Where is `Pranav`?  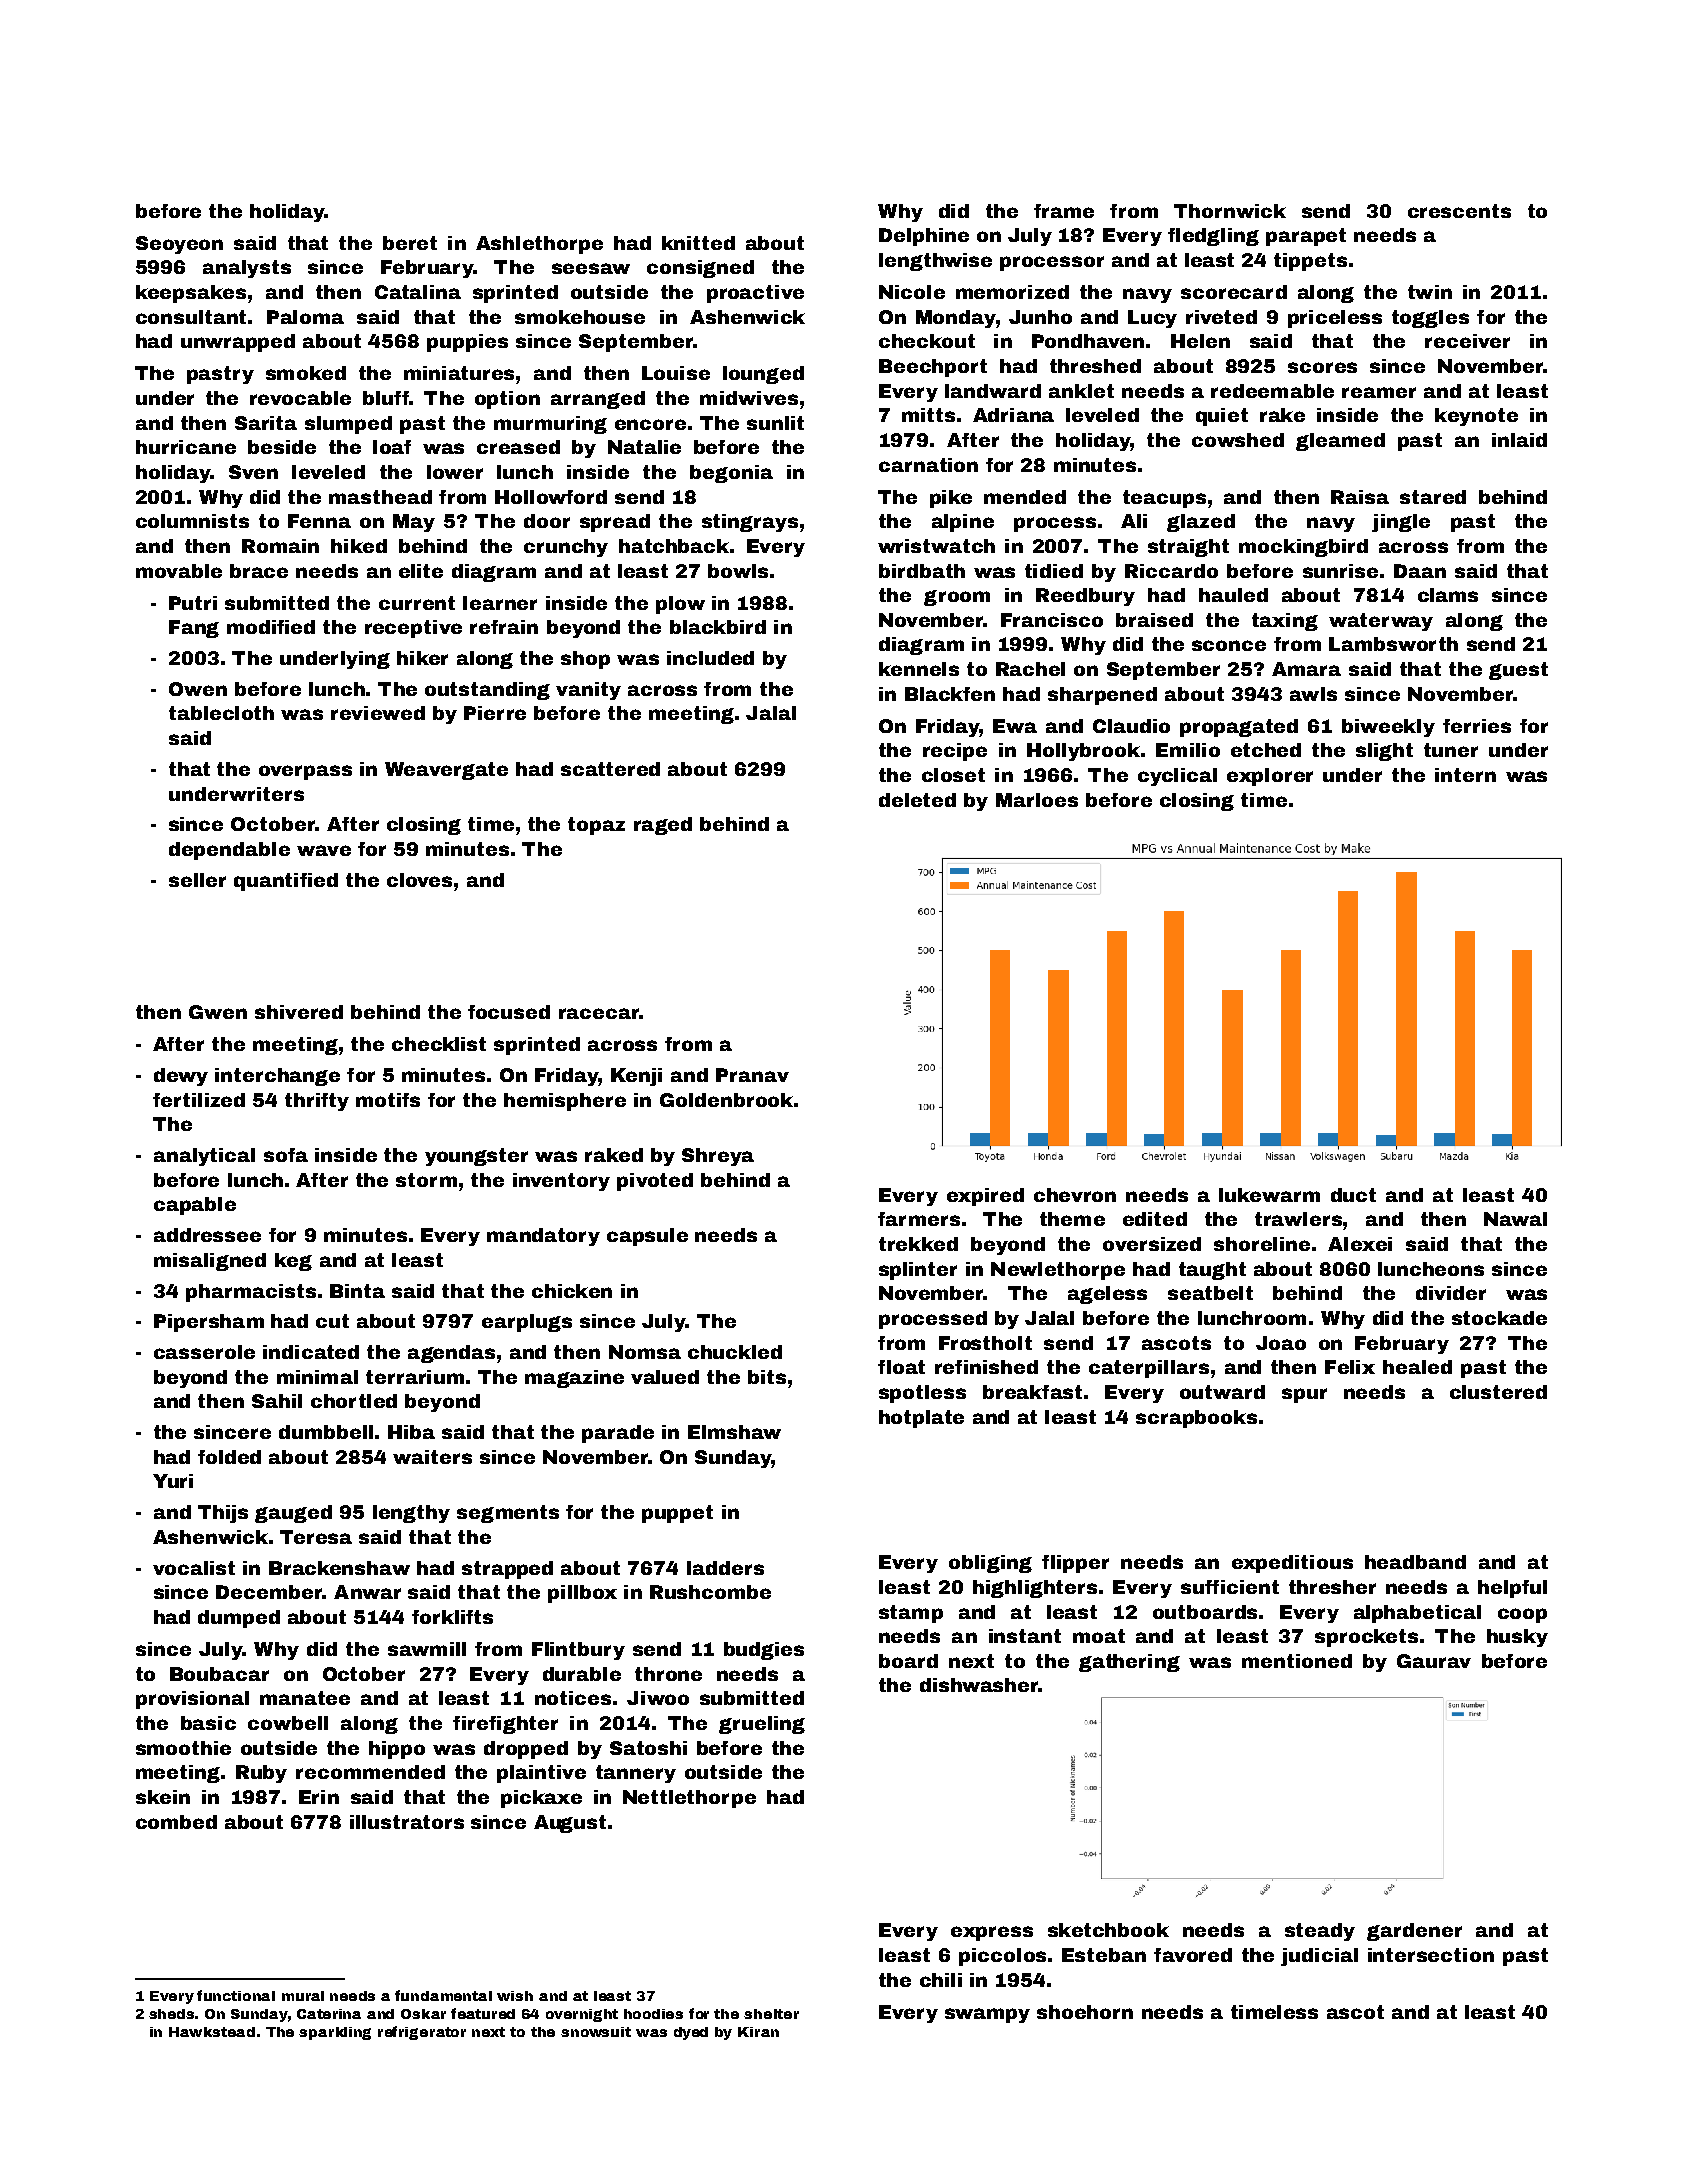 Pranav is located at coordinates (752, 1075).
